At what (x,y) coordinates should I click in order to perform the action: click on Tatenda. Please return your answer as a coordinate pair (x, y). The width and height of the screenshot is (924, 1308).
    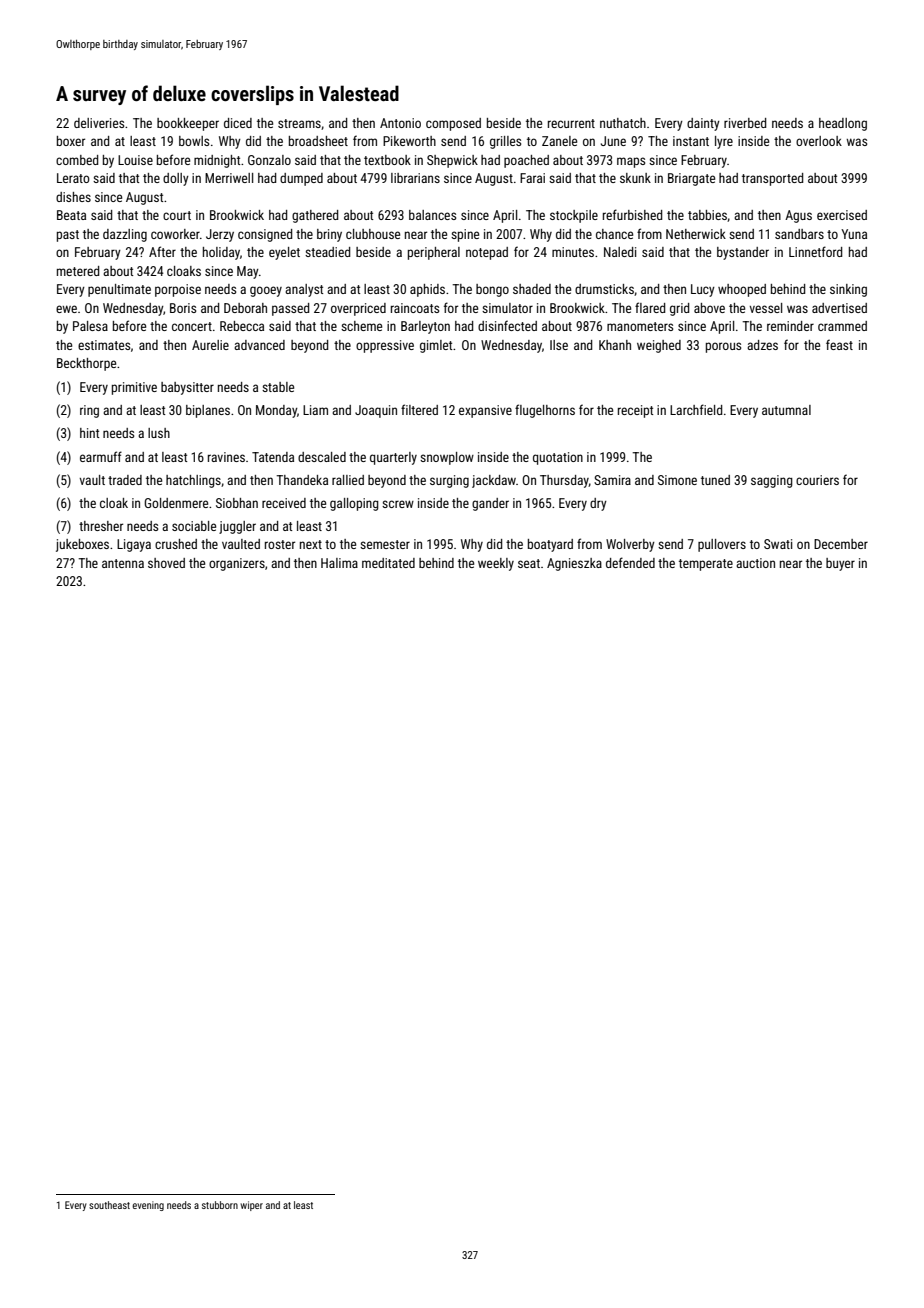
    Looking at the image, I should click on (273, 457).
